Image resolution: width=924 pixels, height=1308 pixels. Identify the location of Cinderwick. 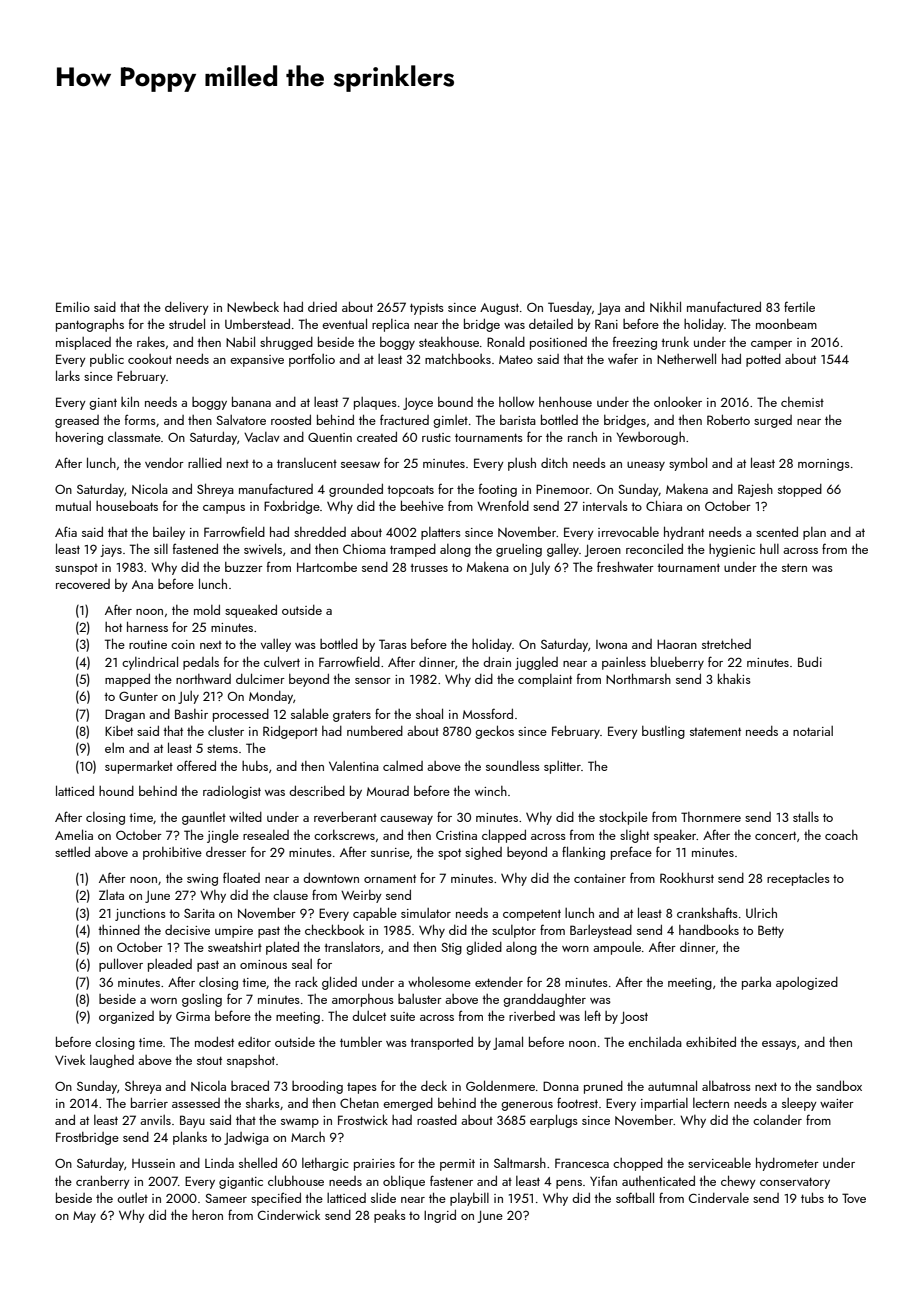
(289, 1215).
